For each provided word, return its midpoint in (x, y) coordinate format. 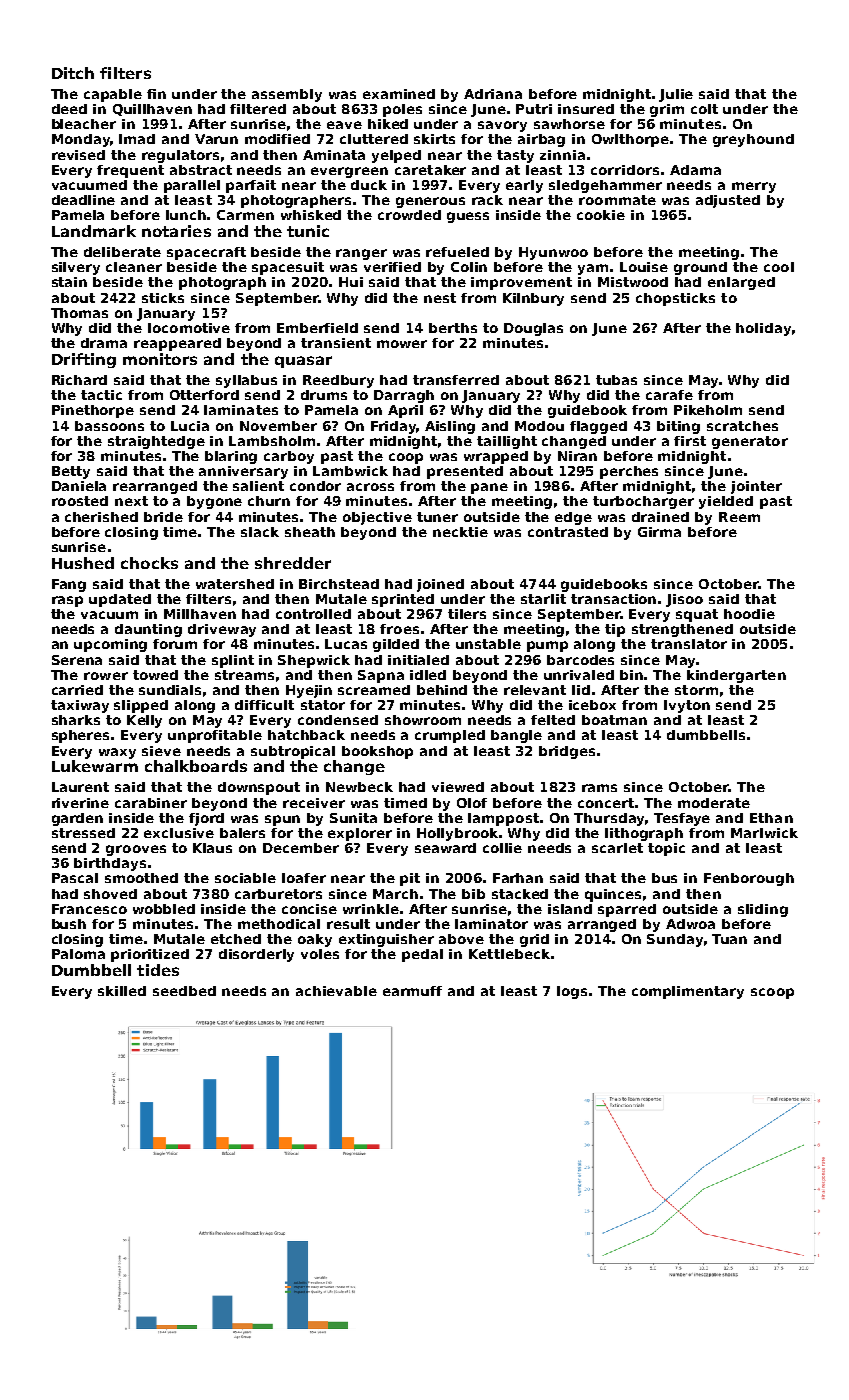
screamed (374, 690)
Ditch (73, 73)
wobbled (164, 909)
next (131, 501)
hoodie (749, 614)
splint (233, 661)
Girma (659, 532)
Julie (676, 95)
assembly (287, 95)
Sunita (353, 818)
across (370, 487)
